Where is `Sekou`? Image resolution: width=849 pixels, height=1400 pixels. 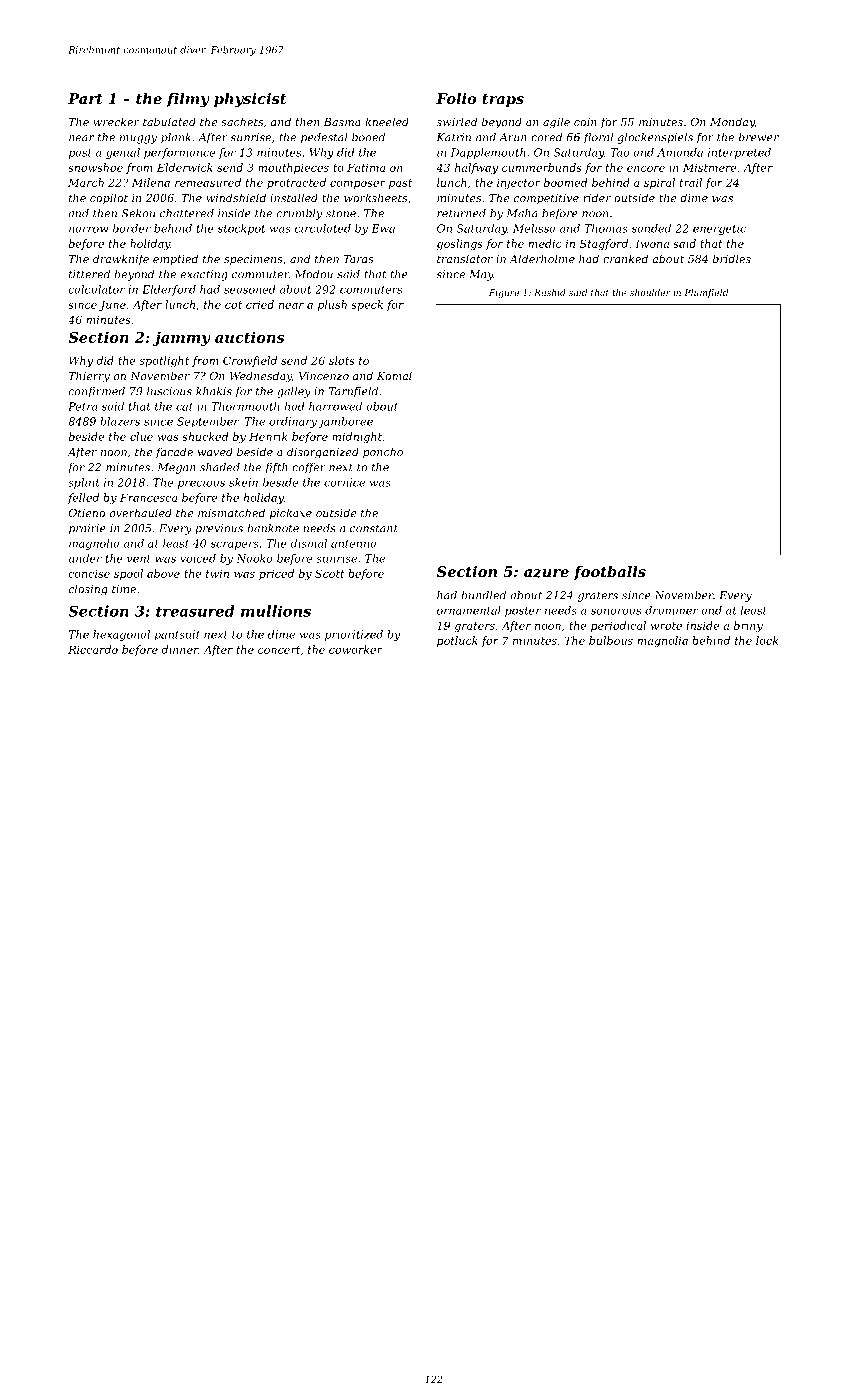
Sekou is located at coordinates (138, 213).
